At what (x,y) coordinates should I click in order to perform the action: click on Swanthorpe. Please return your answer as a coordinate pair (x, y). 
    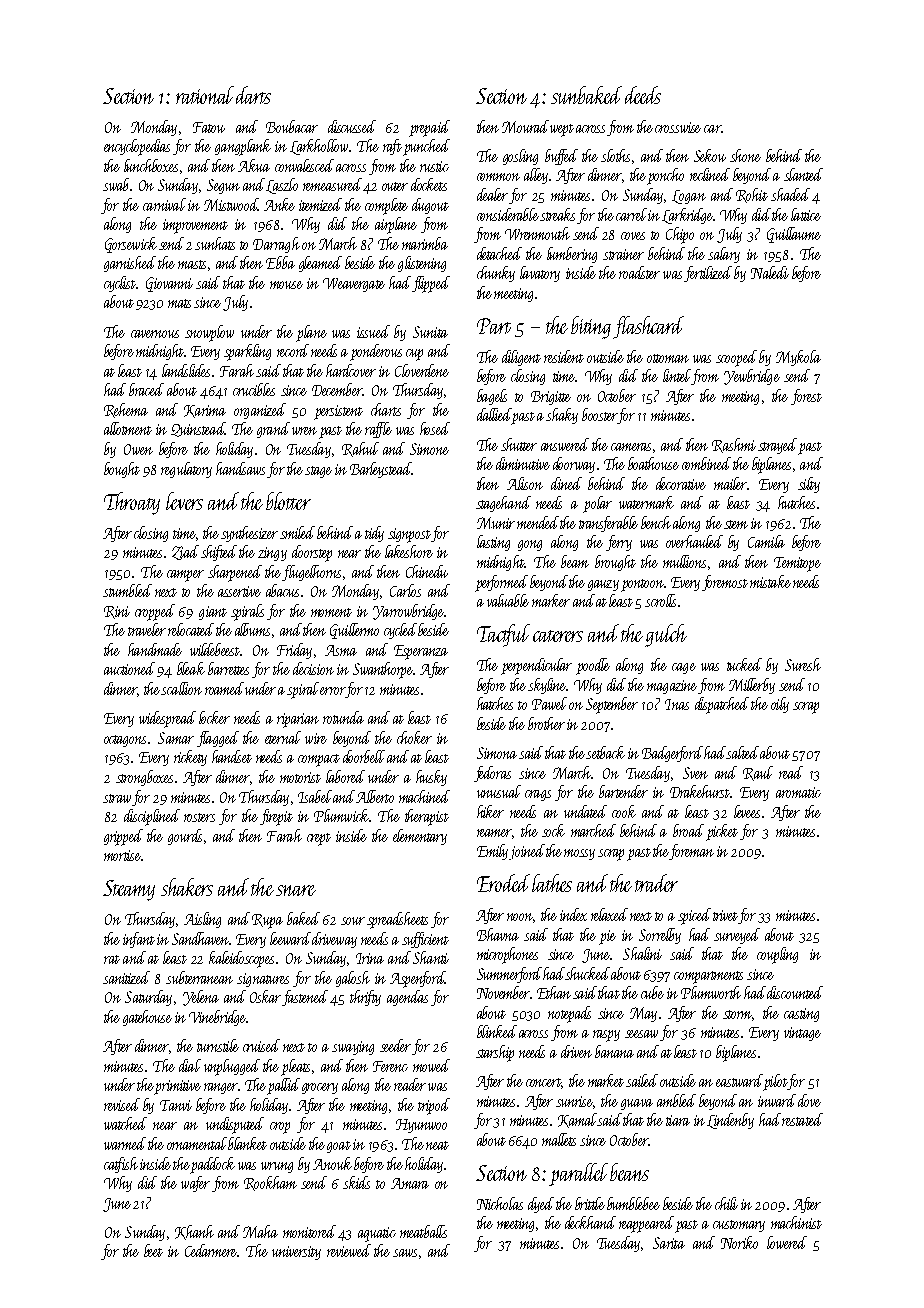
    Looking at the image, I should click on (383, 670).
